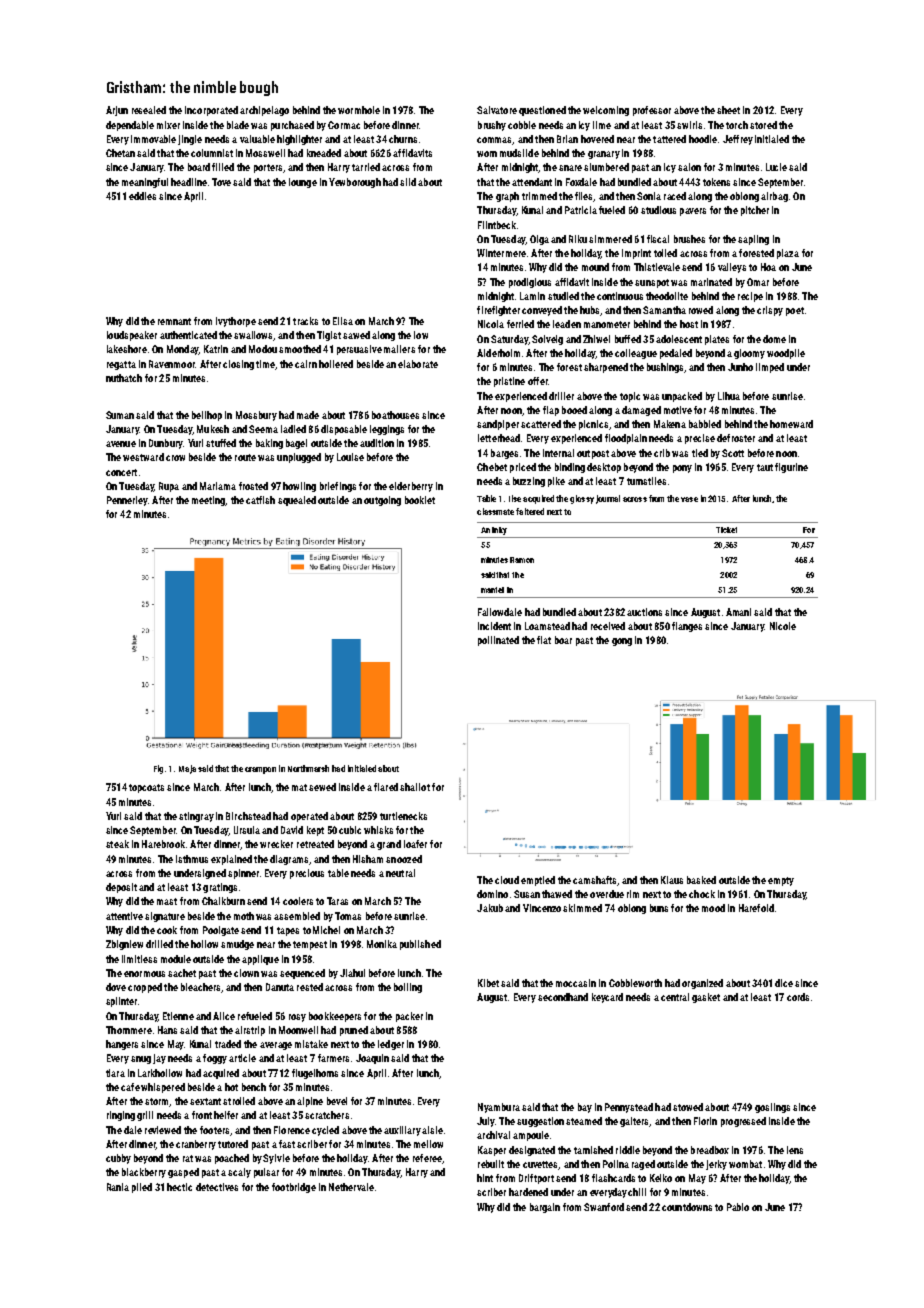  What do you see at coordinates (682, 469) in the page?
I see `pony` at bounding box center [682, 469].
